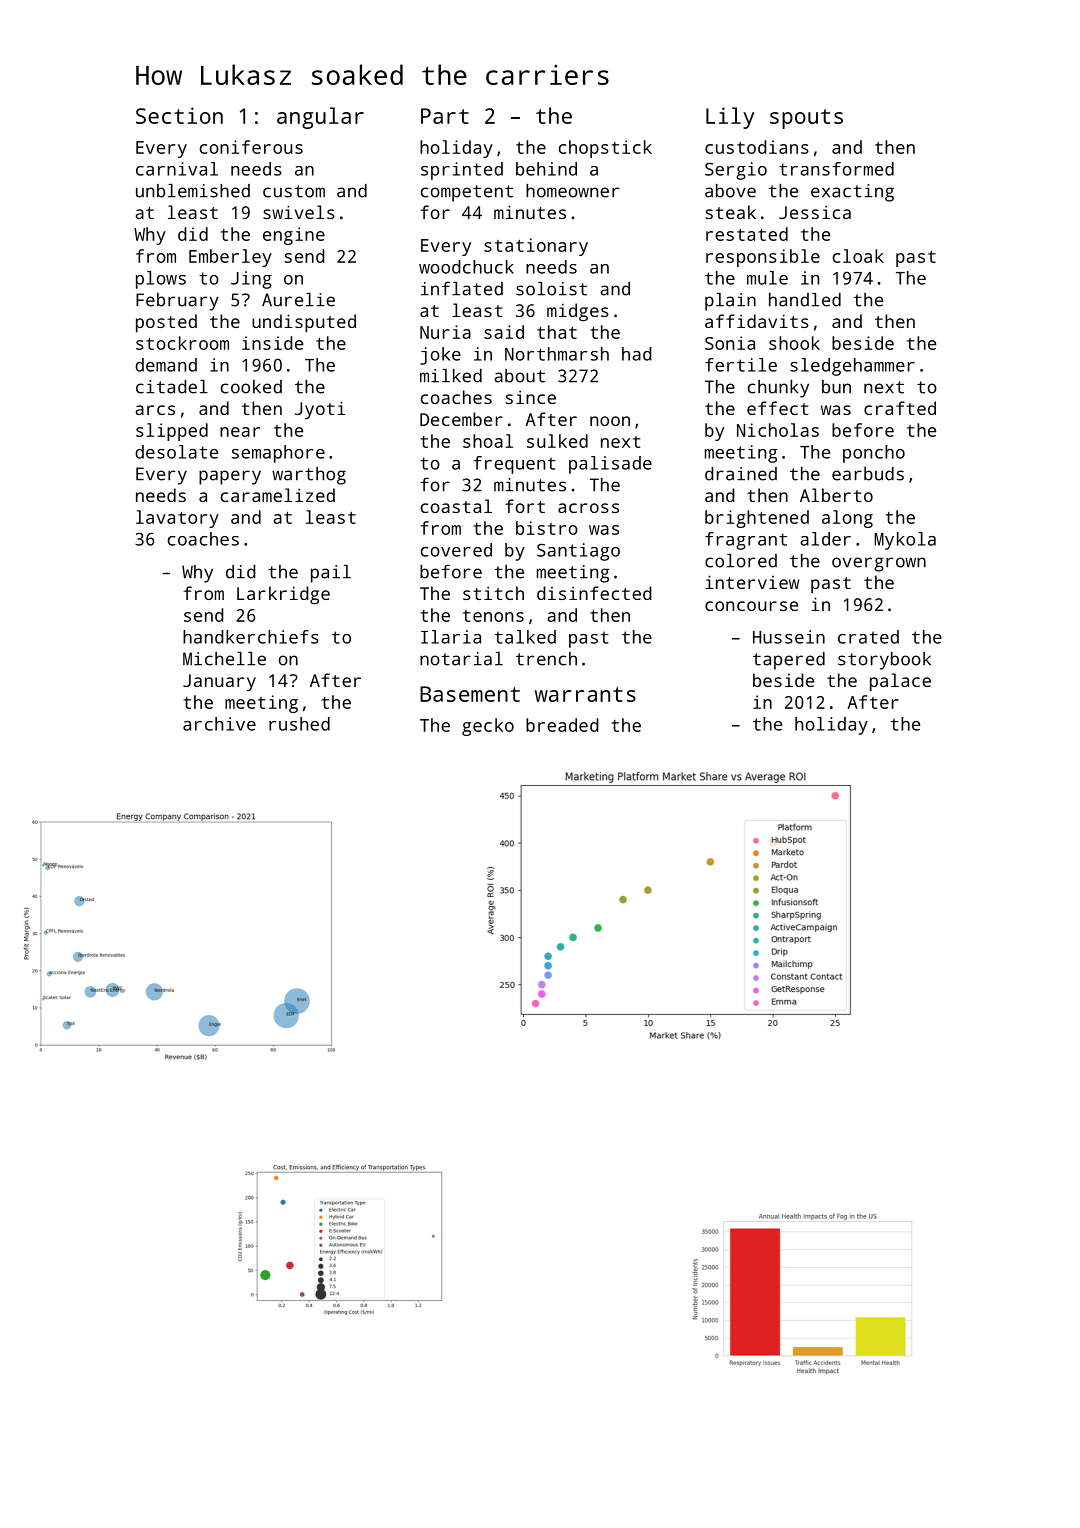 This screenshot has height=1528, width=1080. What do you see at coordinates (594, 593) in the screenshot?
I see `disinfected` at bounding box center [594, 593].
